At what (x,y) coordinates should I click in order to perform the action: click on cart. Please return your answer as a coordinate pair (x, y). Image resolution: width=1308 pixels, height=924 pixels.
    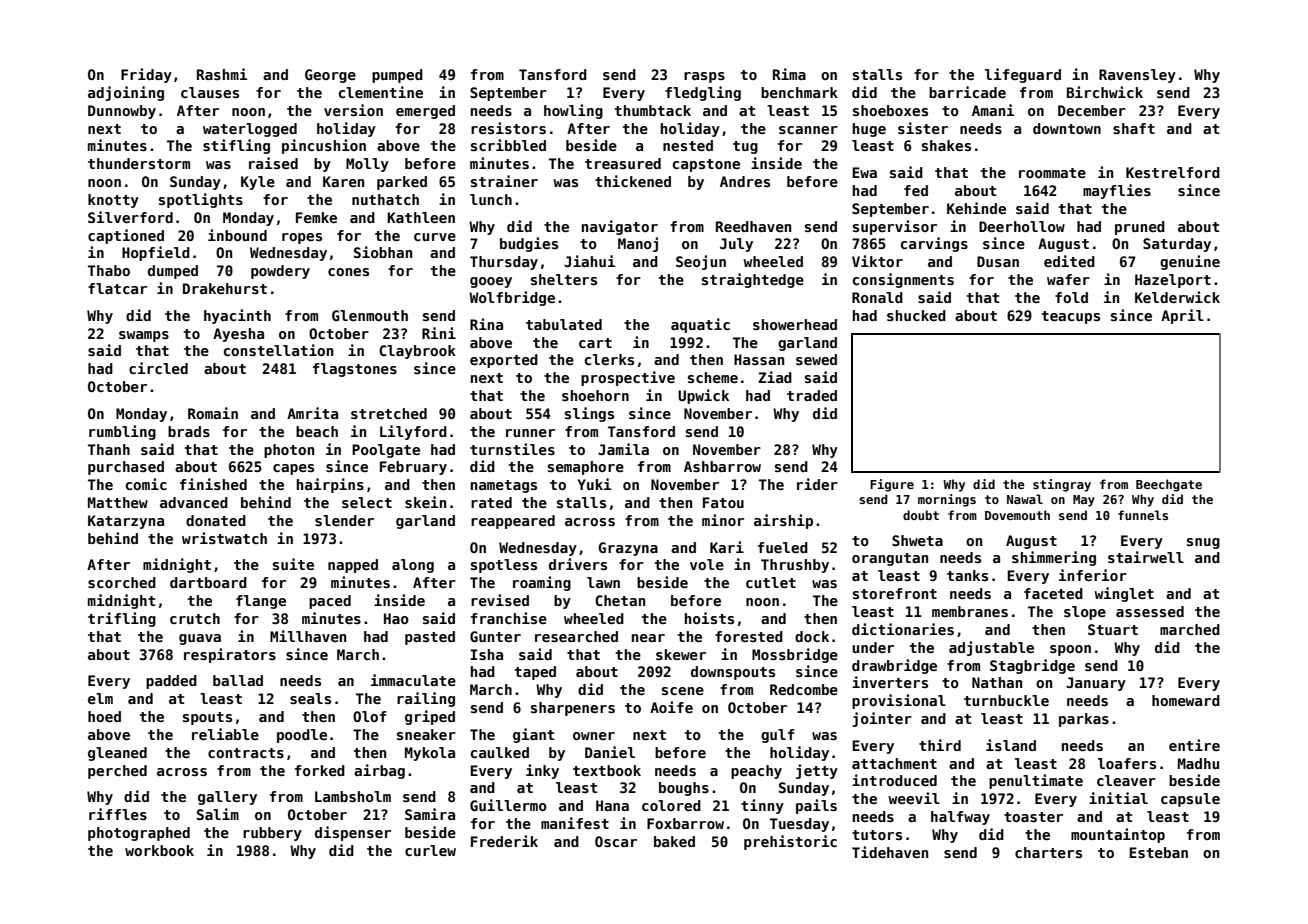
    Looking at the image, I should click on (595, 343).
